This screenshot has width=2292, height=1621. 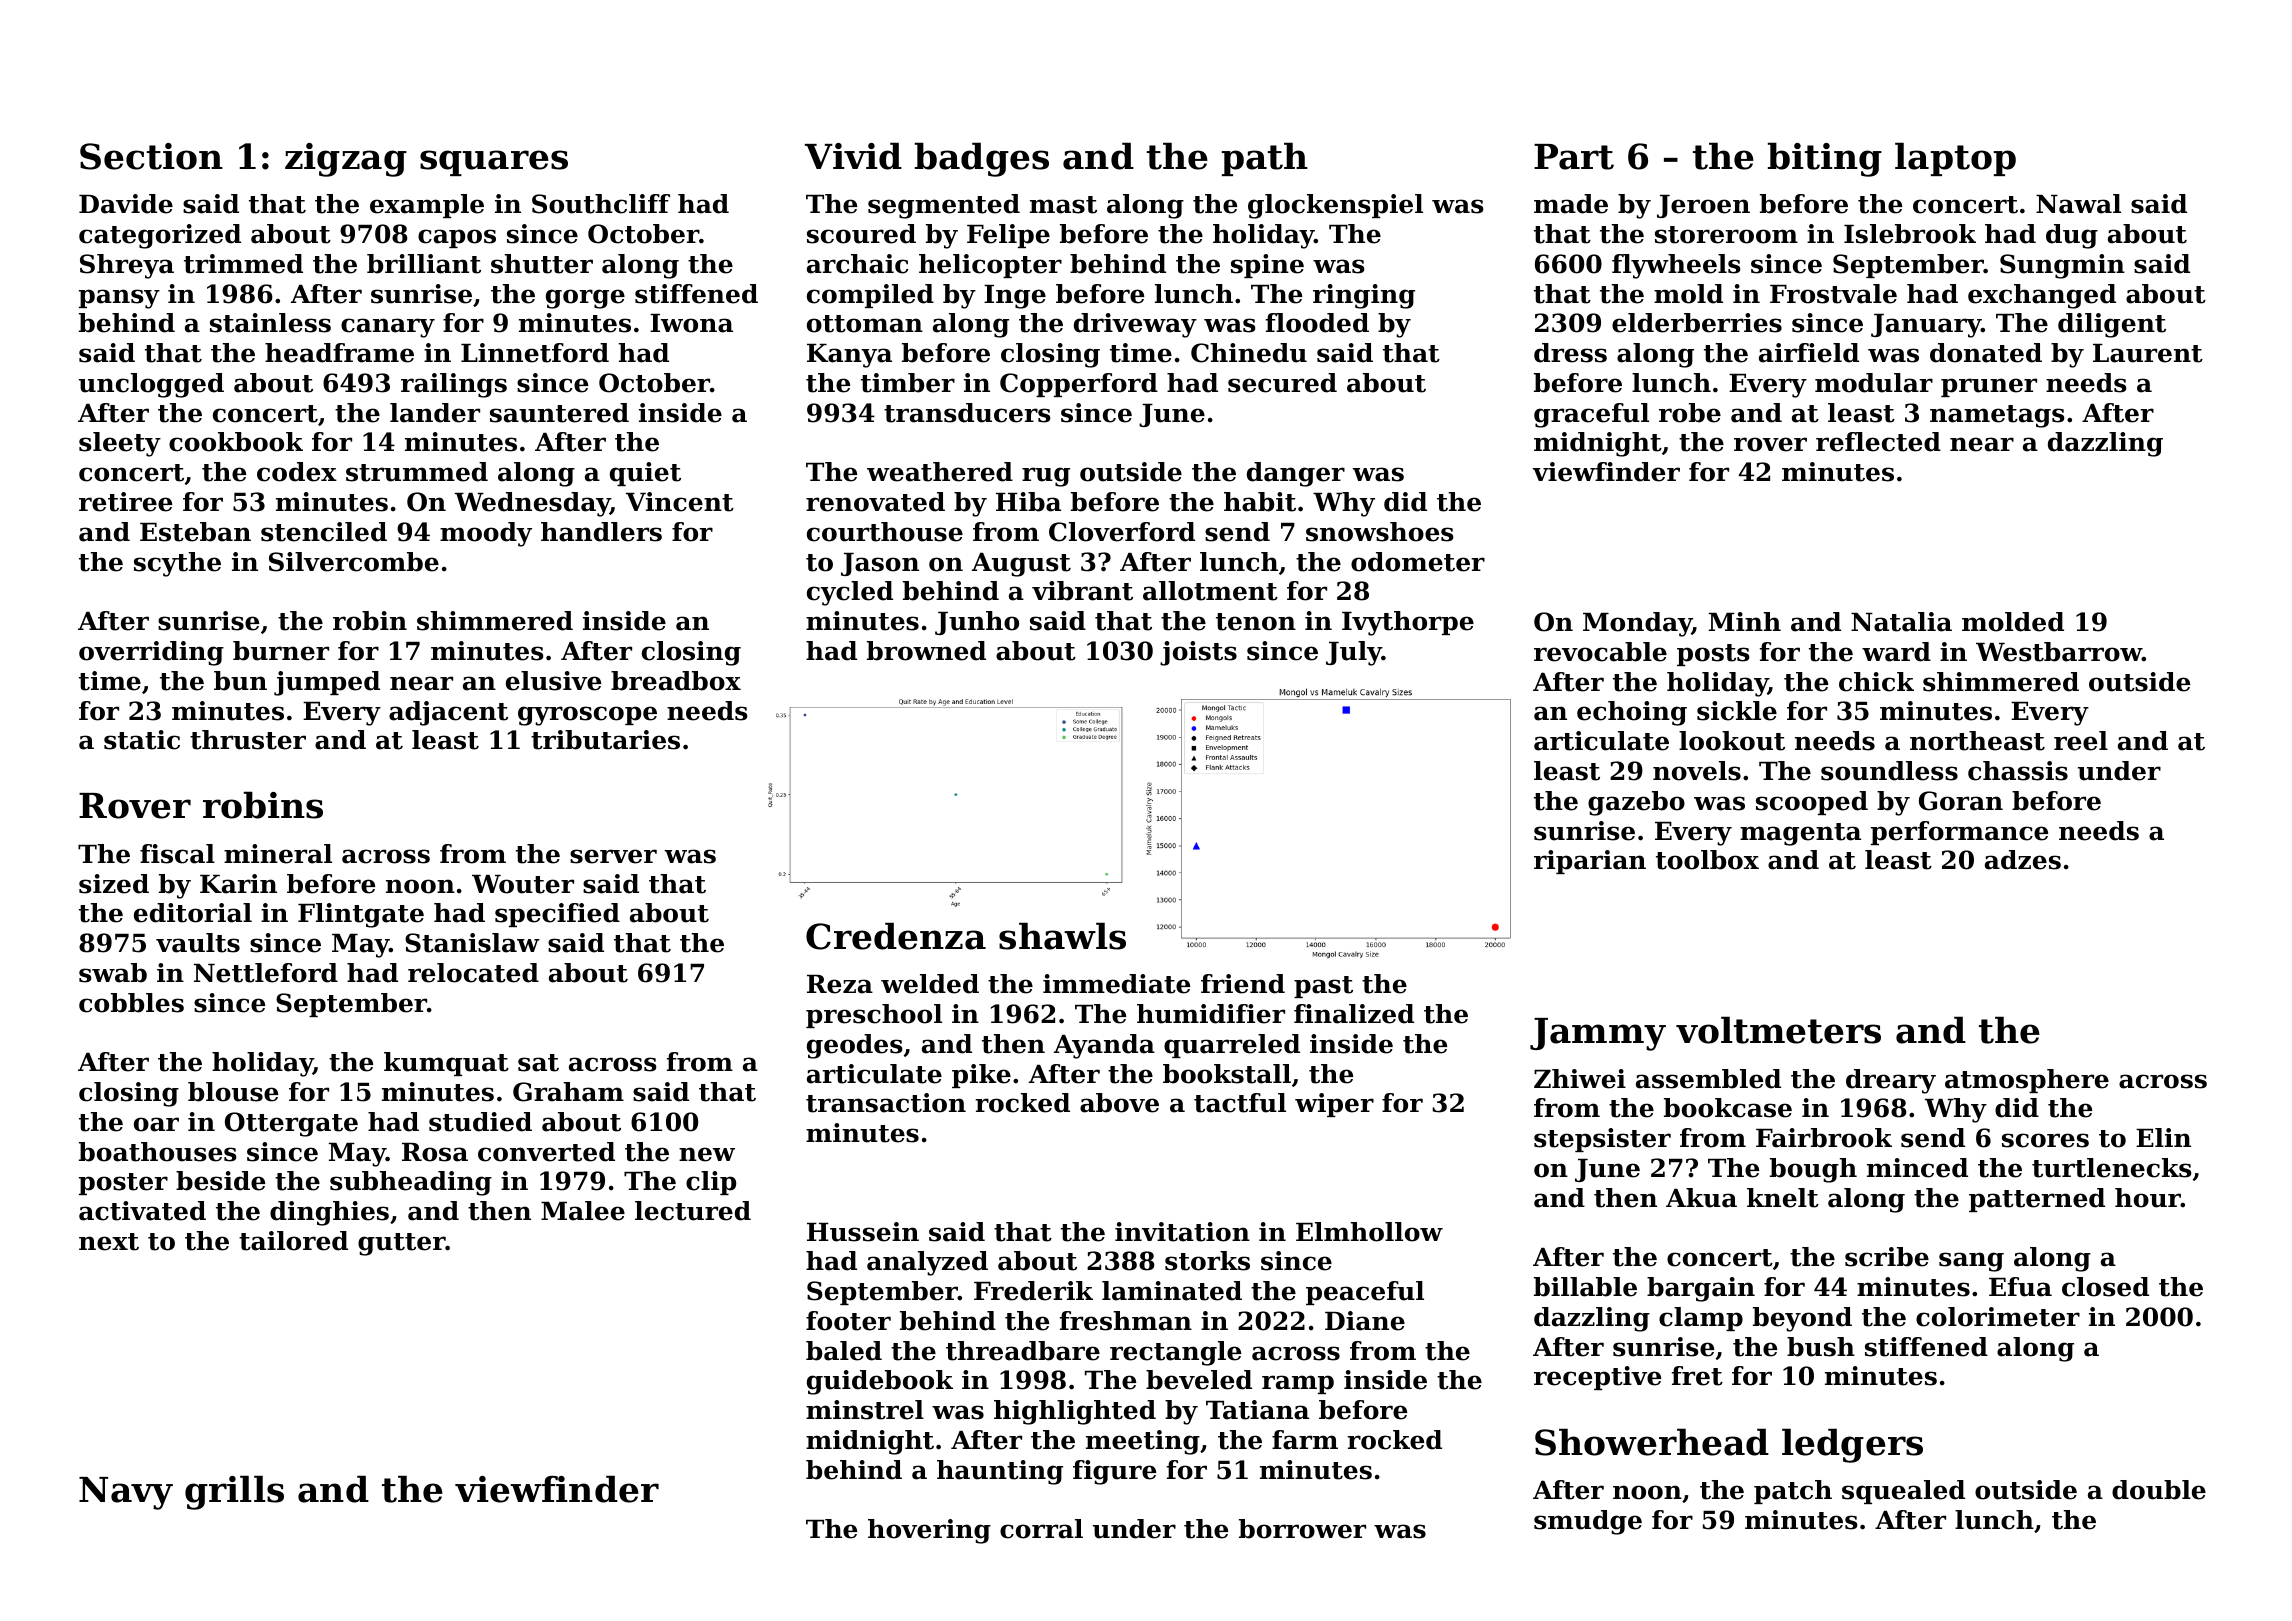 What do you see at coordinates (1365, 1321) in the screenshot?
I see `Diane` at bounding box center [1365, 1321].
